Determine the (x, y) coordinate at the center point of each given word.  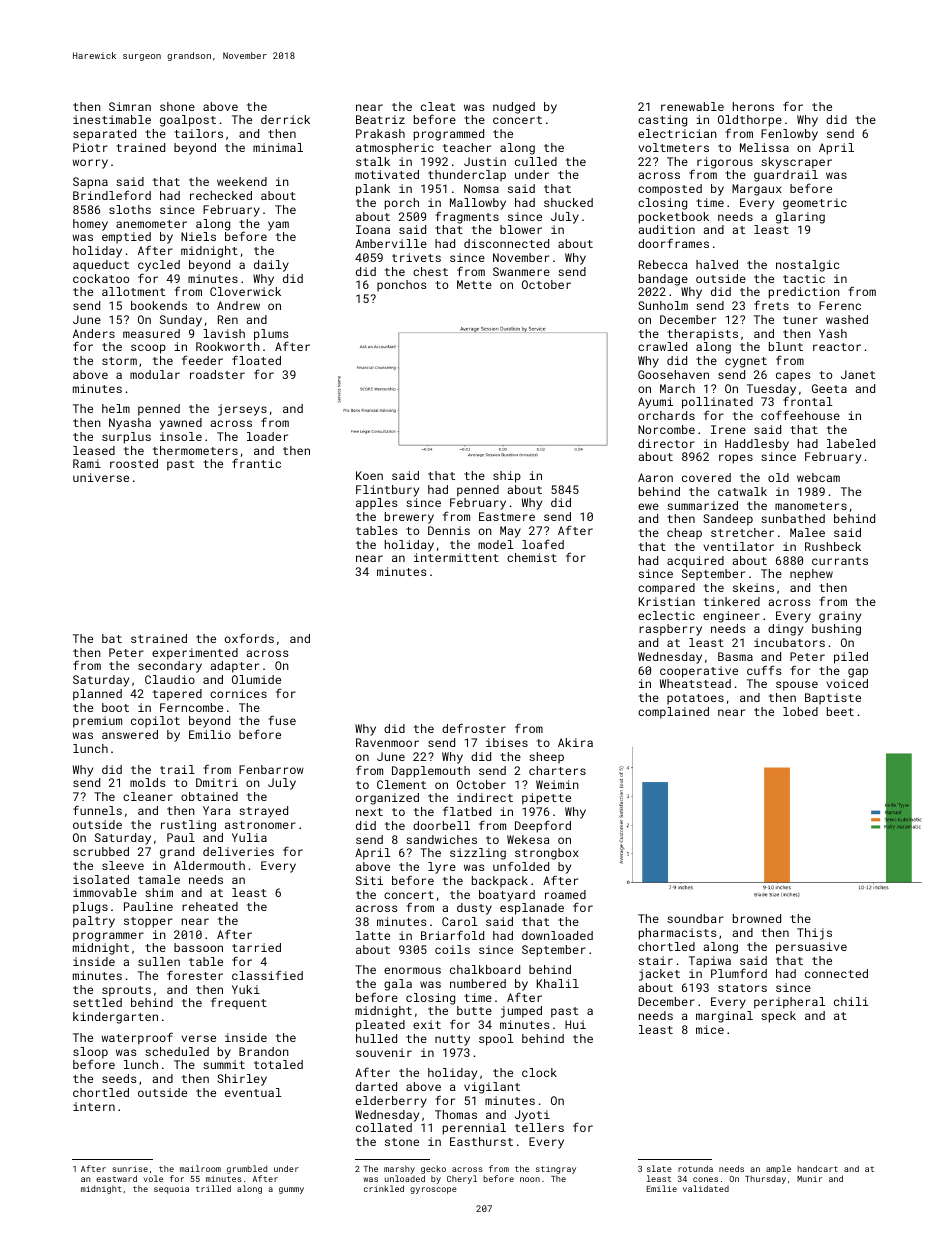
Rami (87, 463)
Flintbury (387, 491)
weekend (242, 181)
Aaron (655, 477)
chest (430, 271)
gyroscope (433, 1190)
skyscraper (796, 163)
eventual (253, 1092)
